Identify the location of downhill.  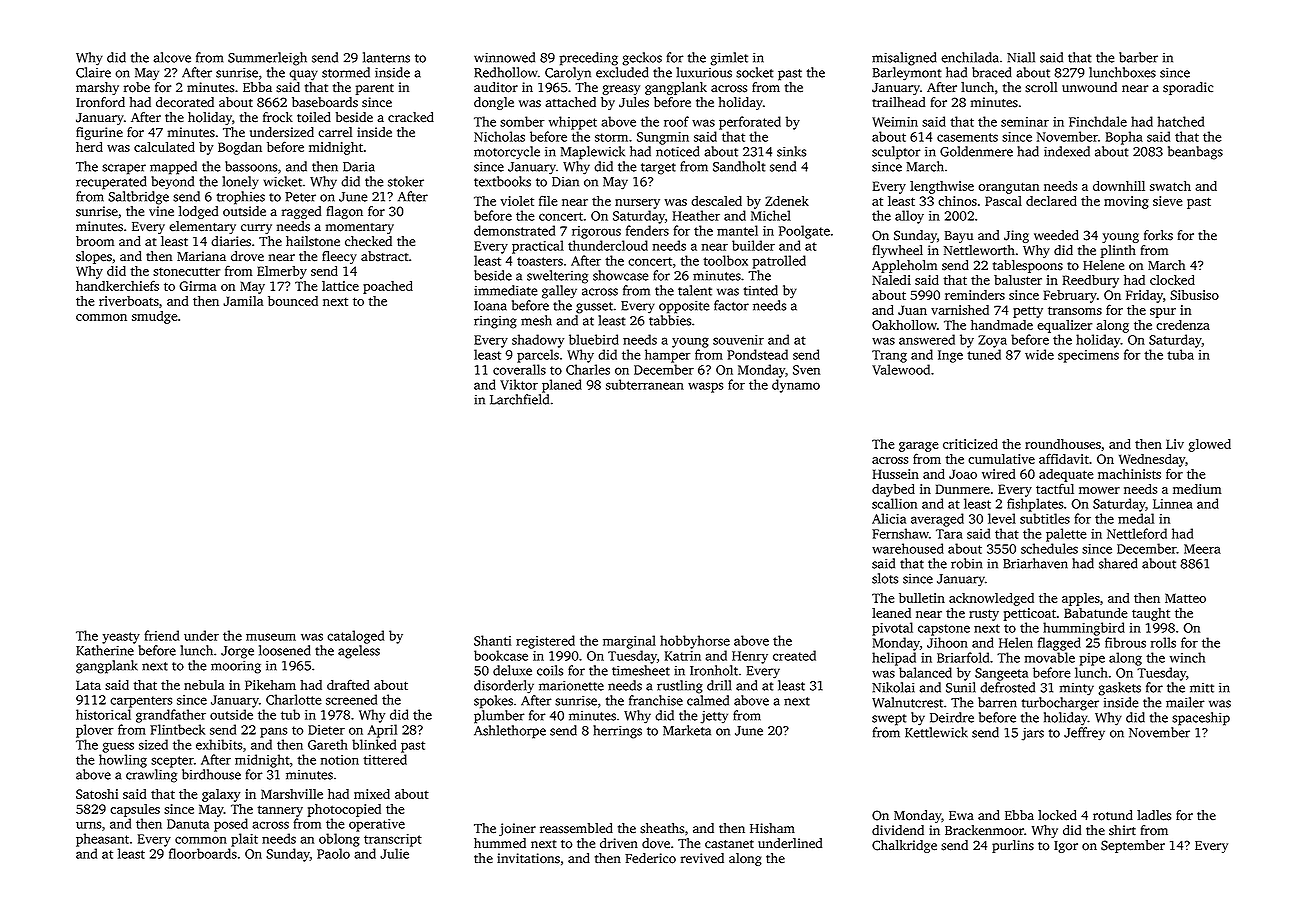
(1119, 186).
